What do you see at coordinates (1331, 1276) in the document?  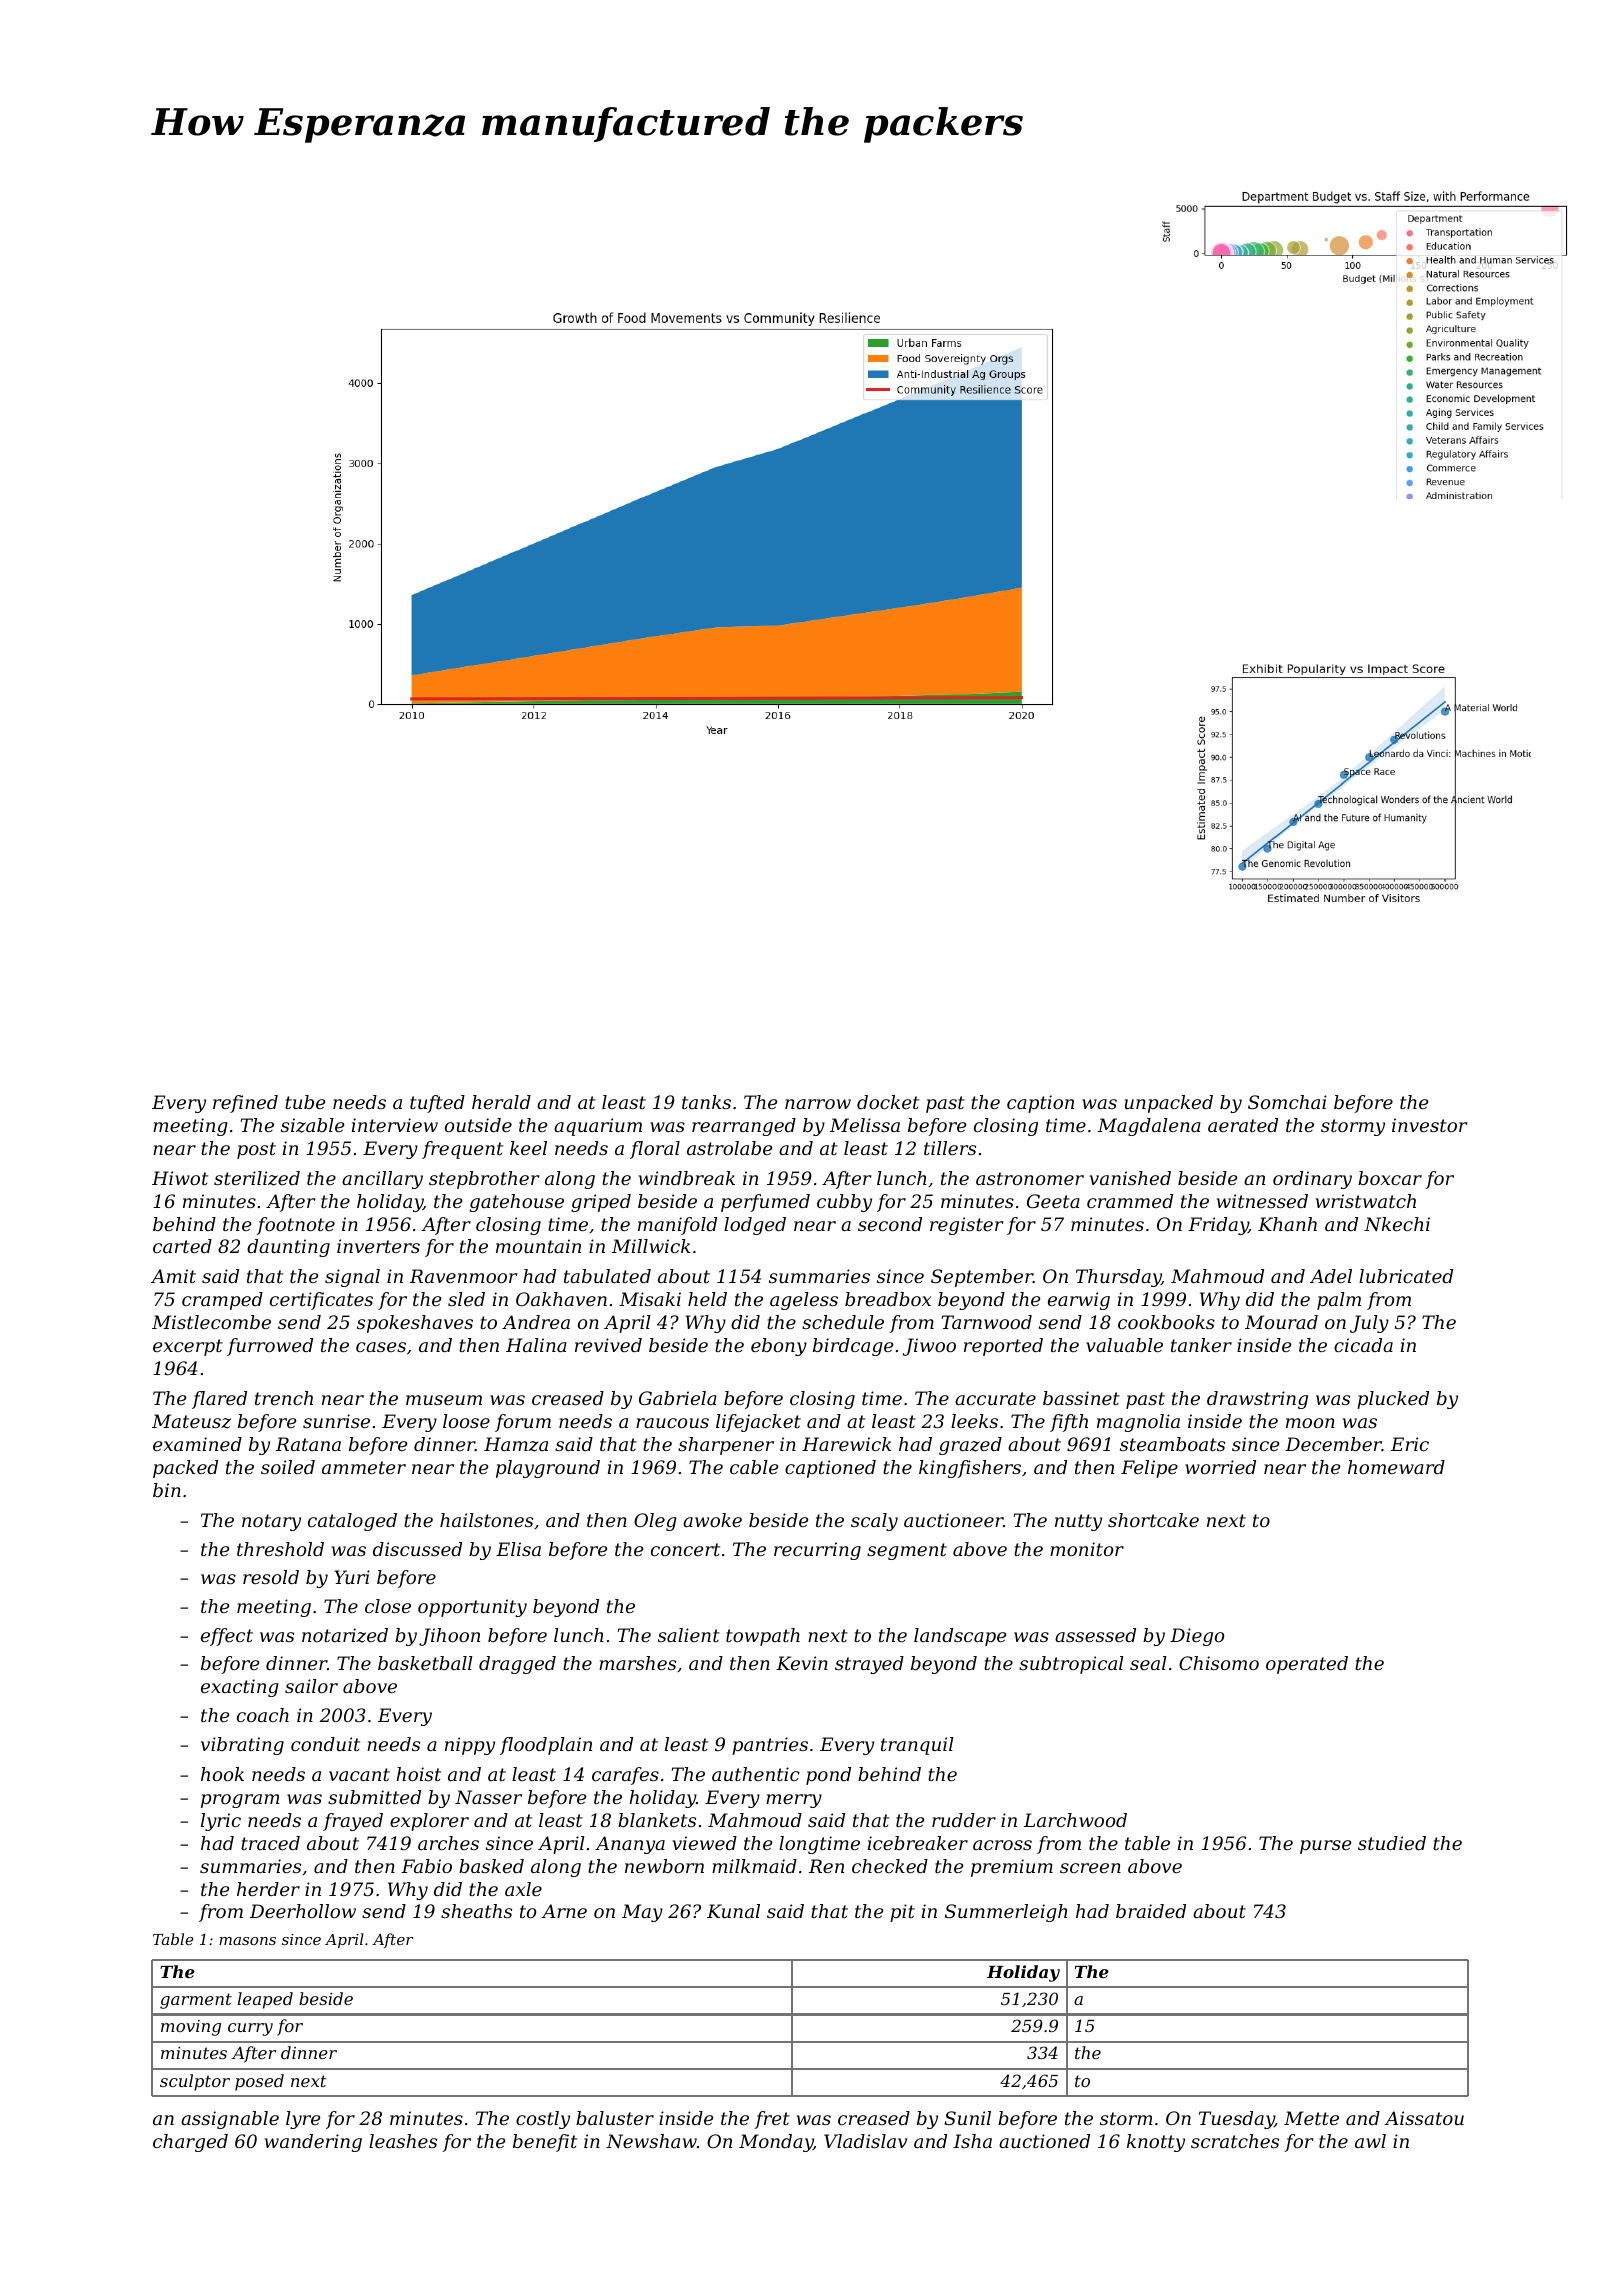 I see `Adel` at bounding box center [1331, 1276].
